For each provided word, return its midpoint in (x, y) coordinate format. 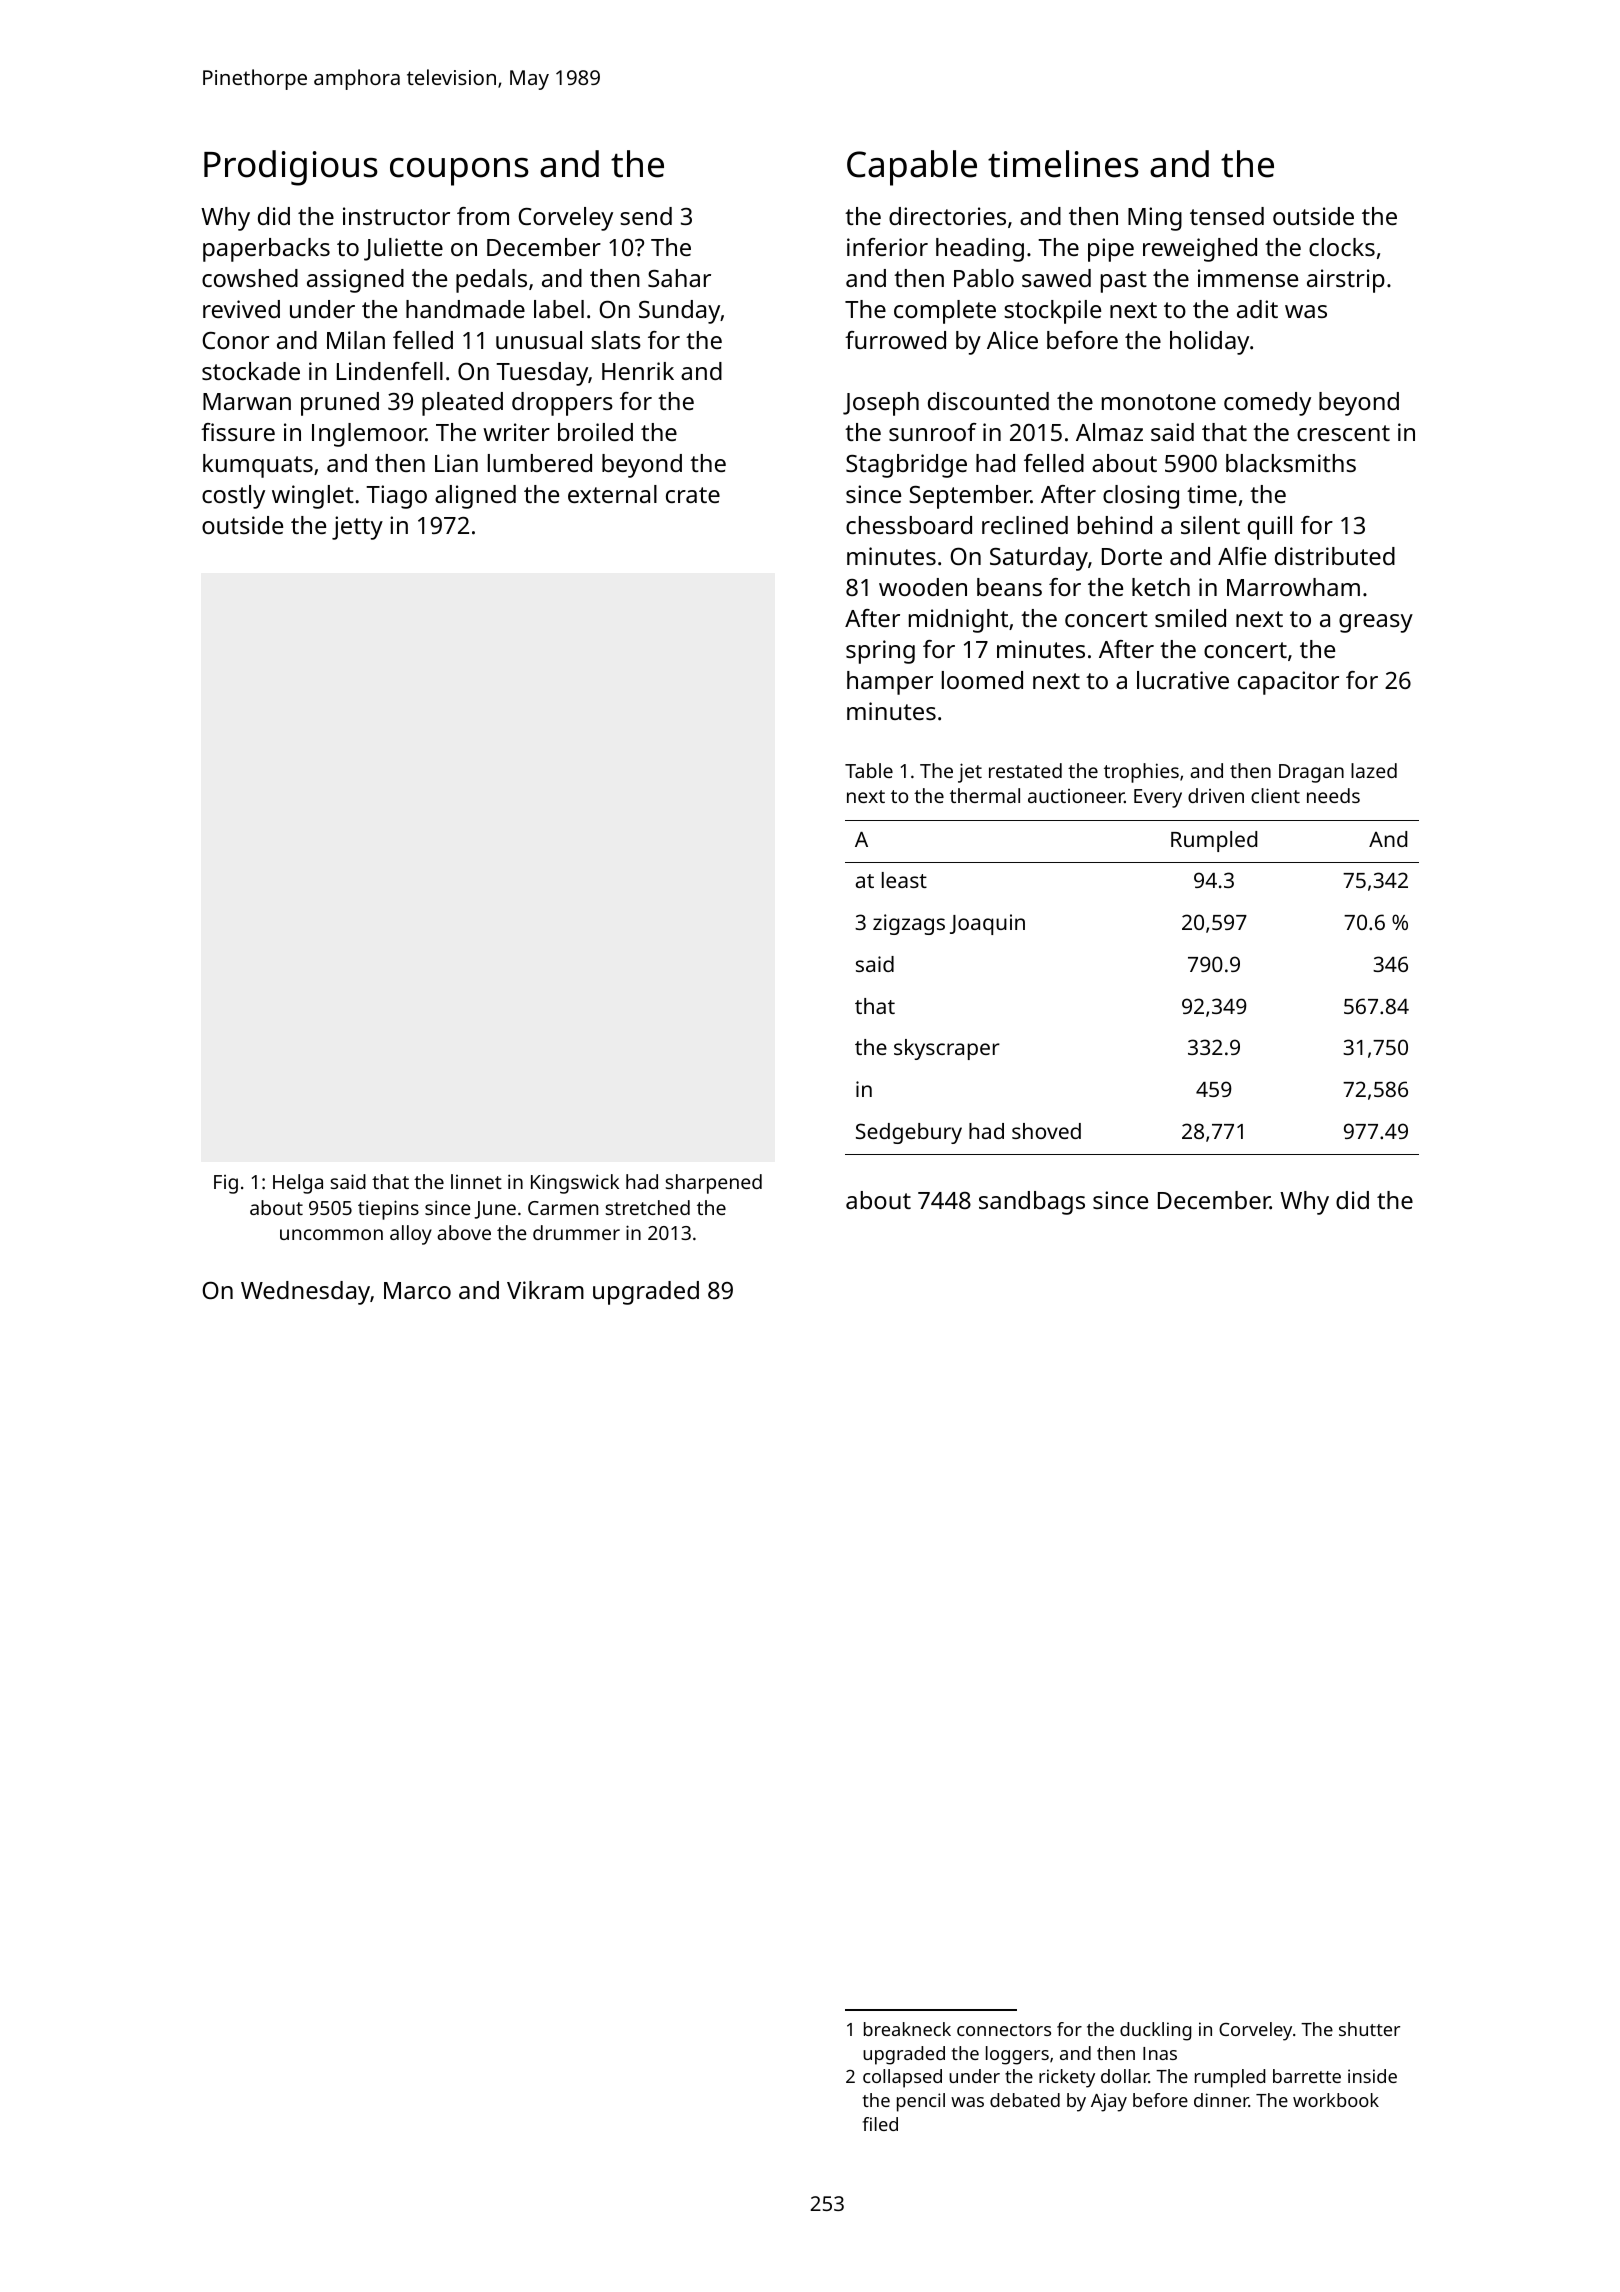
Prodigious (291, 168)
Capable (912, 168)
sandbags (1032, 1203)
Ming (1155, 219)
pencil (921, 2102)
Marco (417, 1290)
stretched (648, 1207)
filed (880, 2124)
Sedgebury (909, 1133)
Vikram (545, 1290)
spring (880, 652)
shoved (1046, 1131)
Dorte (1132, 556)
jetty (357, 528)
